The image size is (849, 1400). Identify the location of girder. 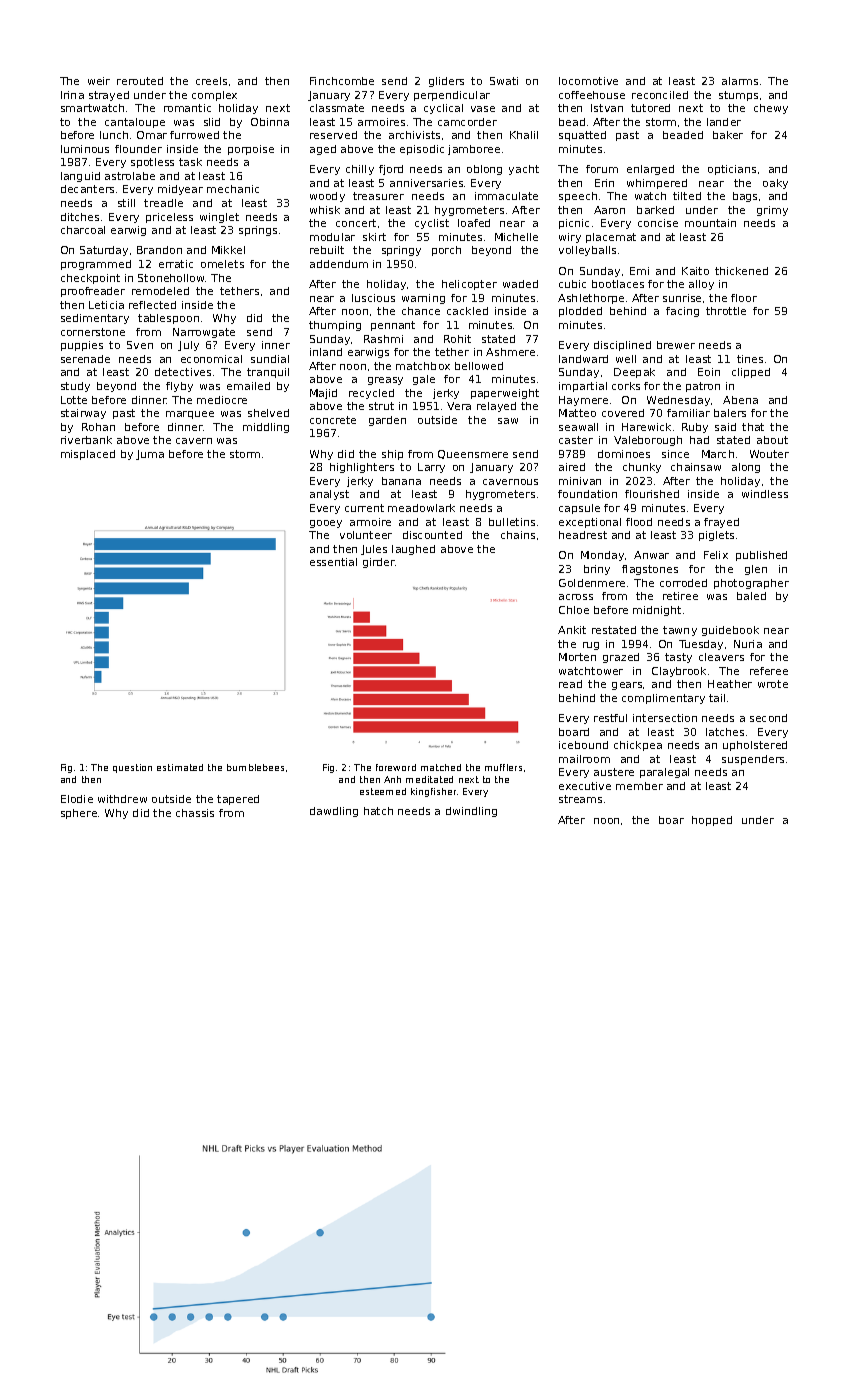
(379, 563).
